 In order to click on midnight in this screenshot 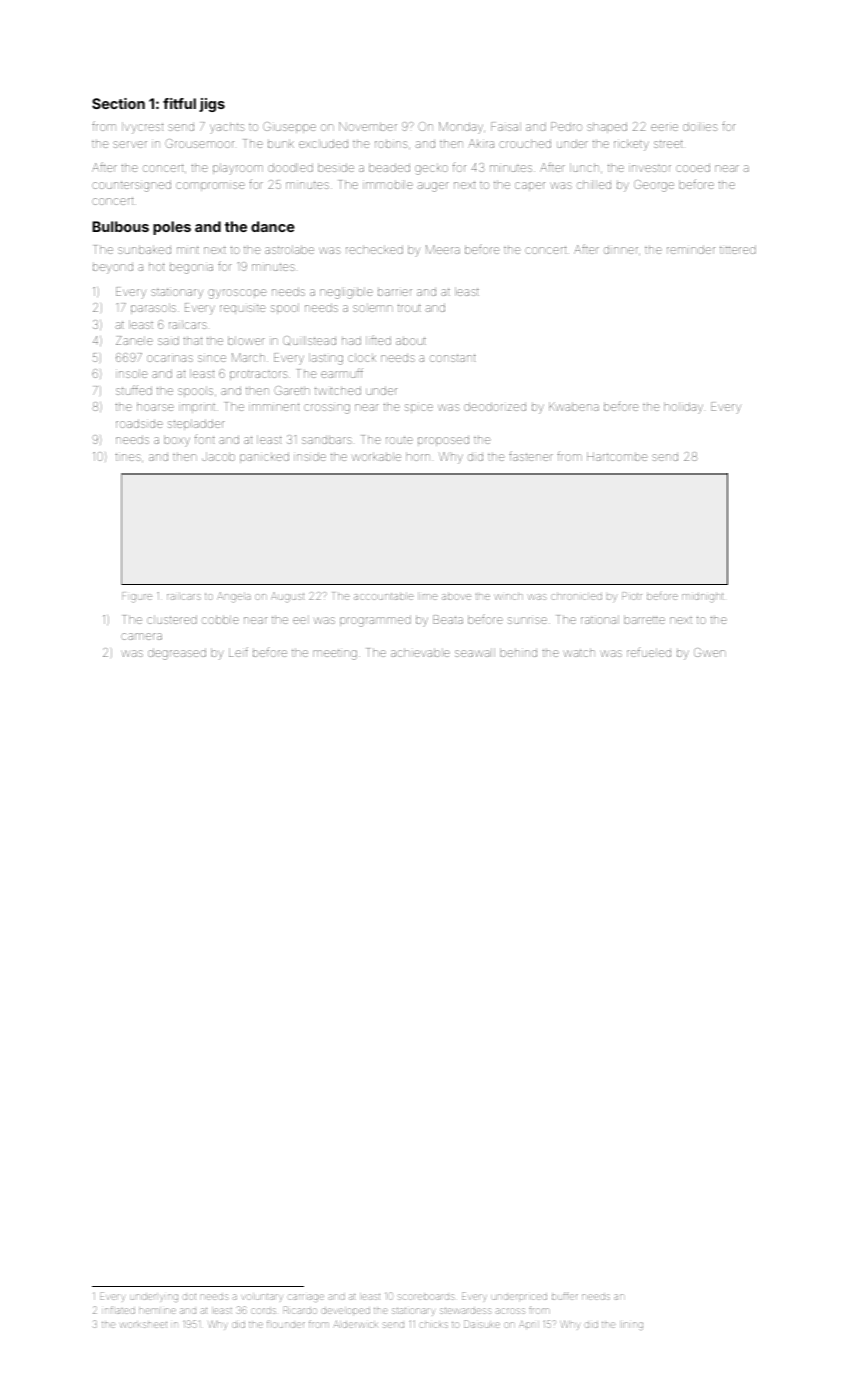, I will do `click(703, 597)`.
